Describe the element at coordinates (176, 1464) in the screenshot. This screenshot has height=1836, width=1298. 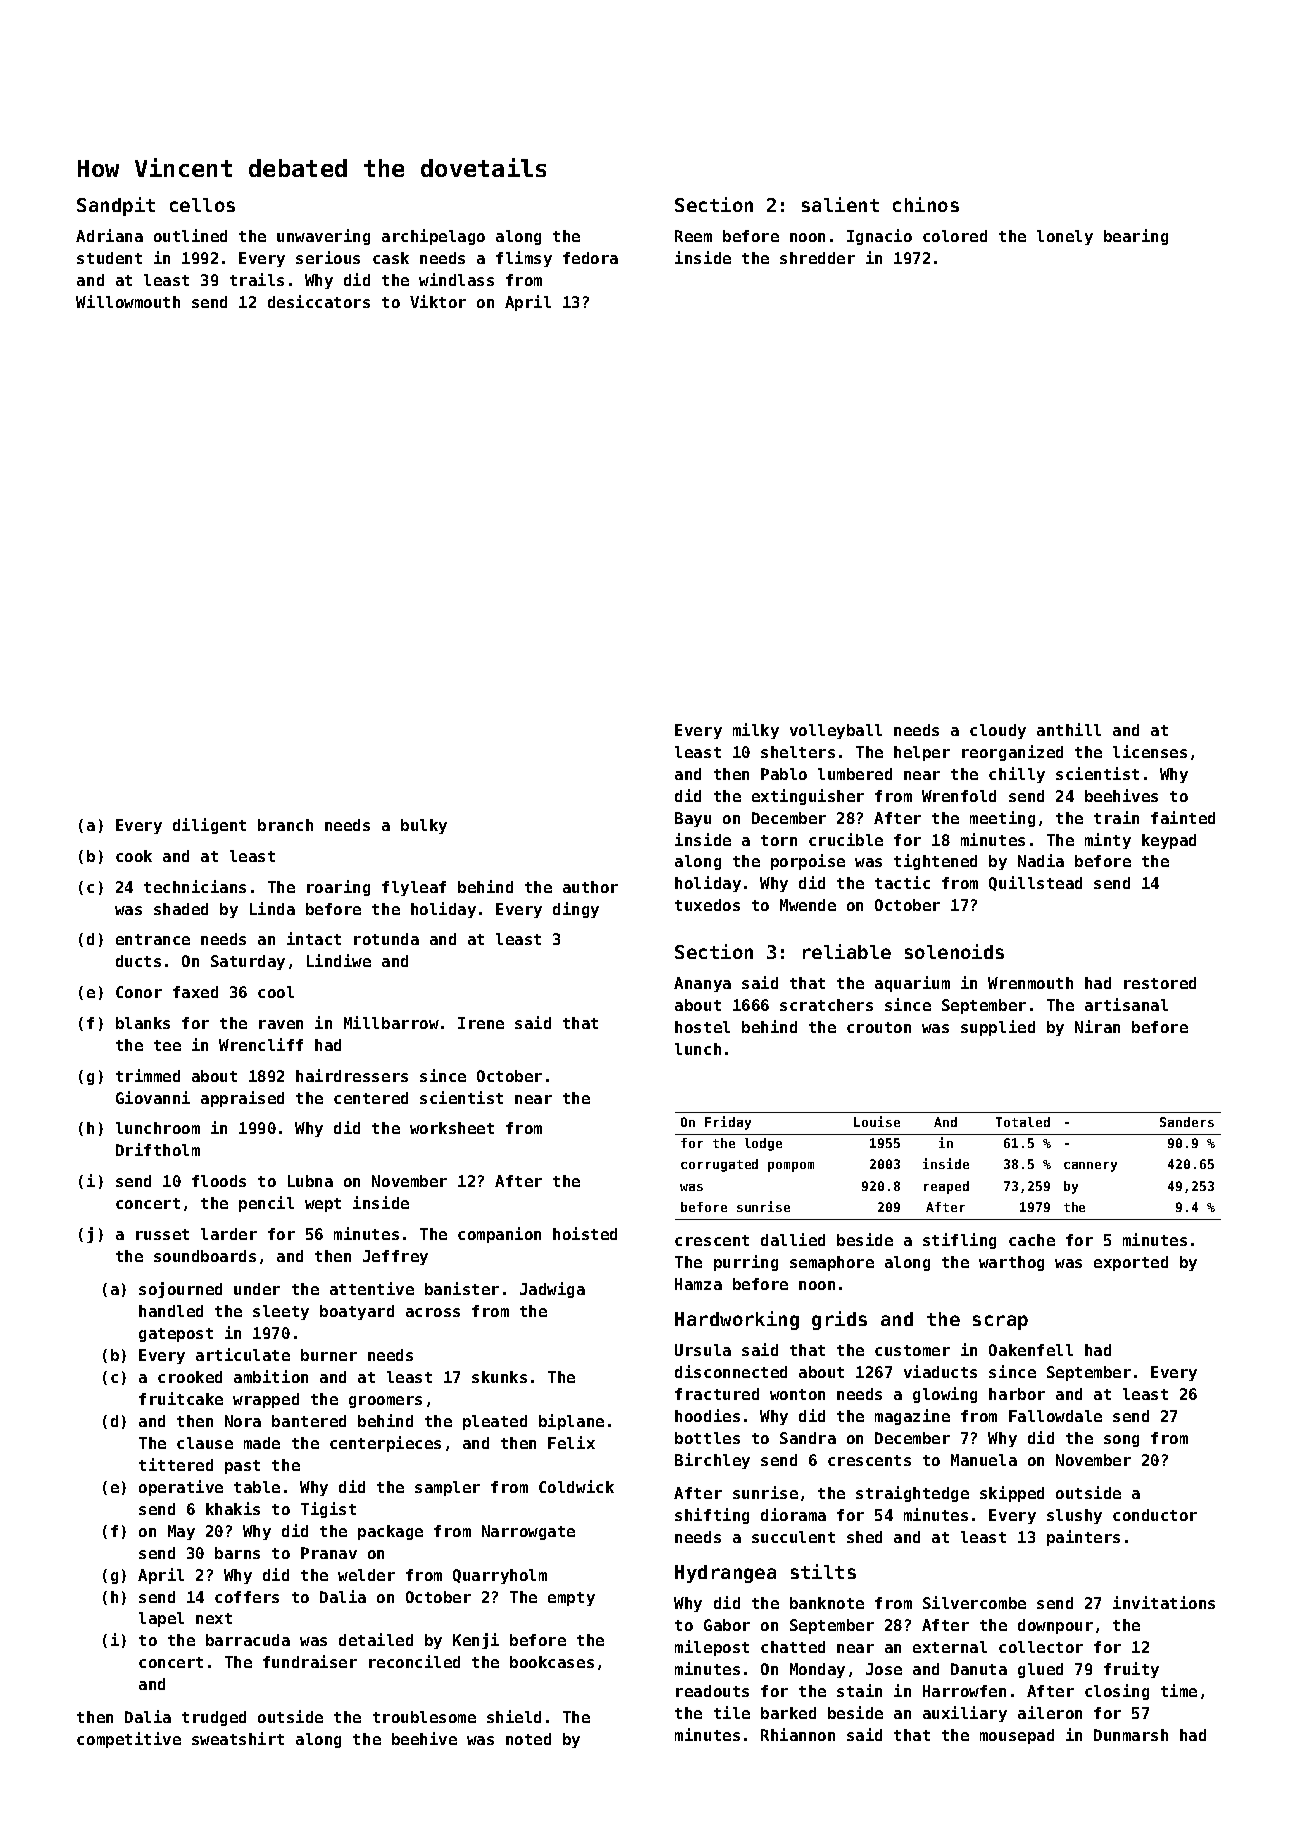
I see `tittered` at that location.
